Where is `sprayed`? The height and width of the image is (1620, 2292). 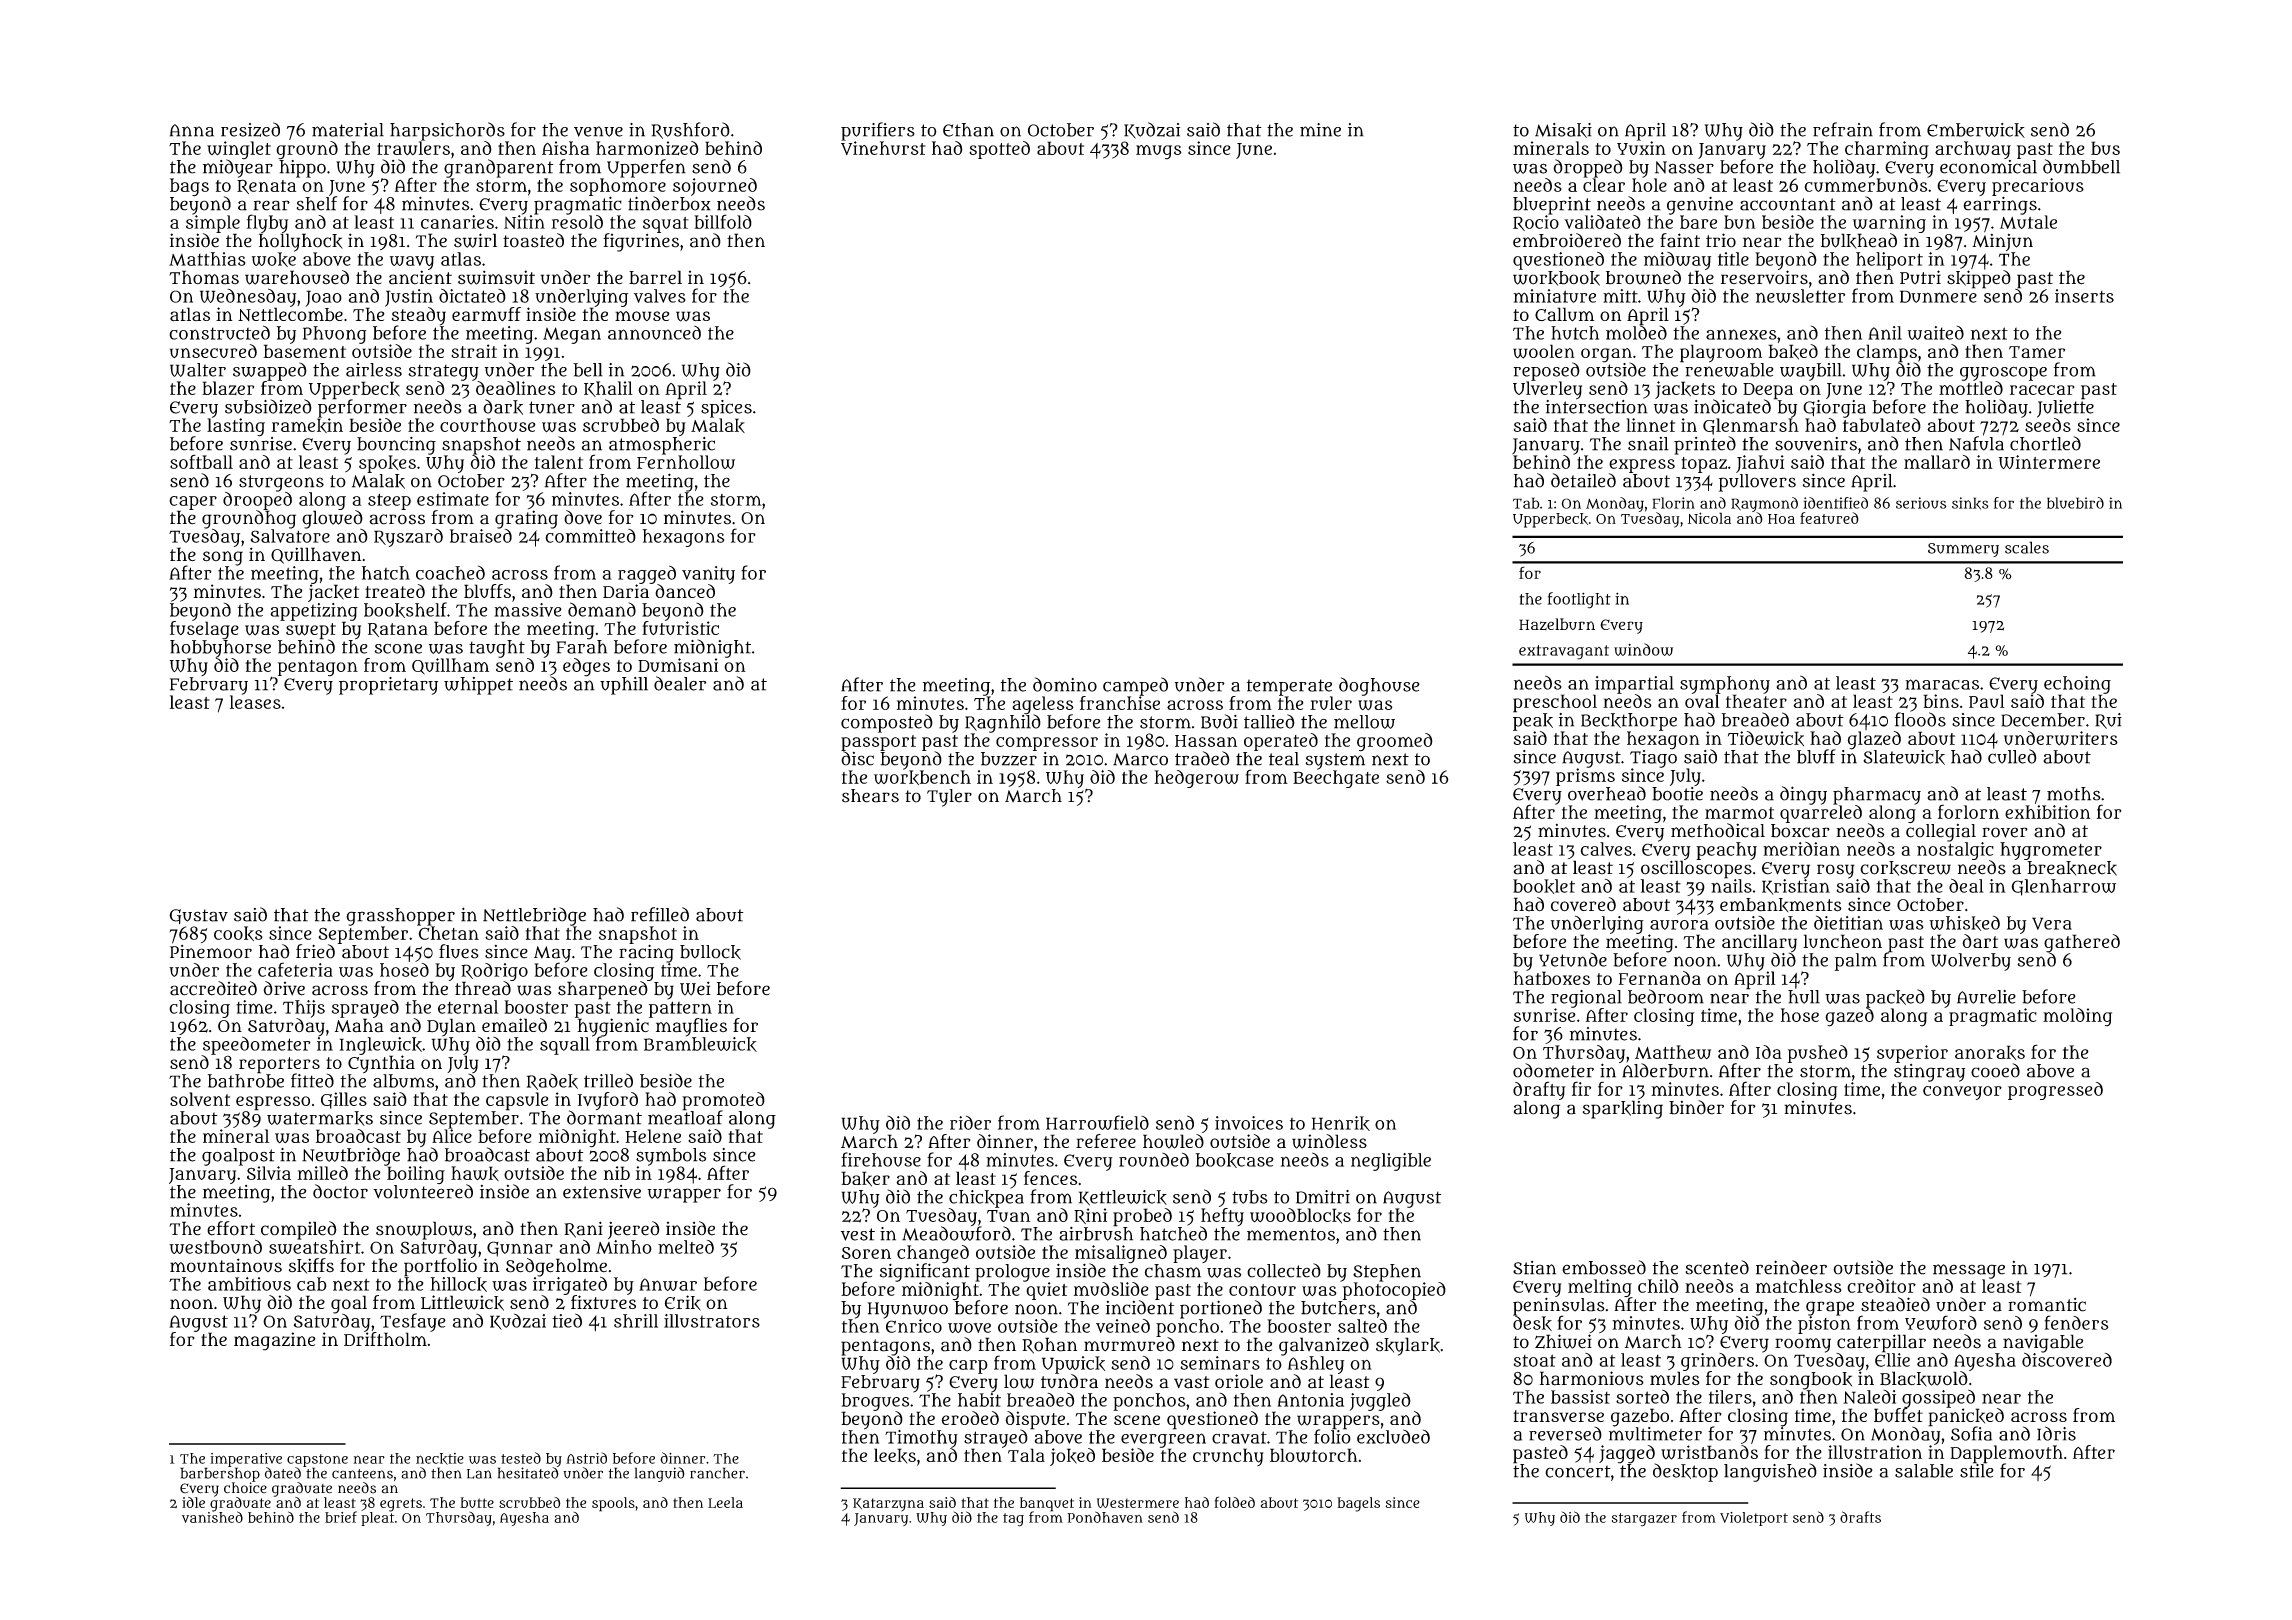
sprayed is located at coordinates (365, 1009).
